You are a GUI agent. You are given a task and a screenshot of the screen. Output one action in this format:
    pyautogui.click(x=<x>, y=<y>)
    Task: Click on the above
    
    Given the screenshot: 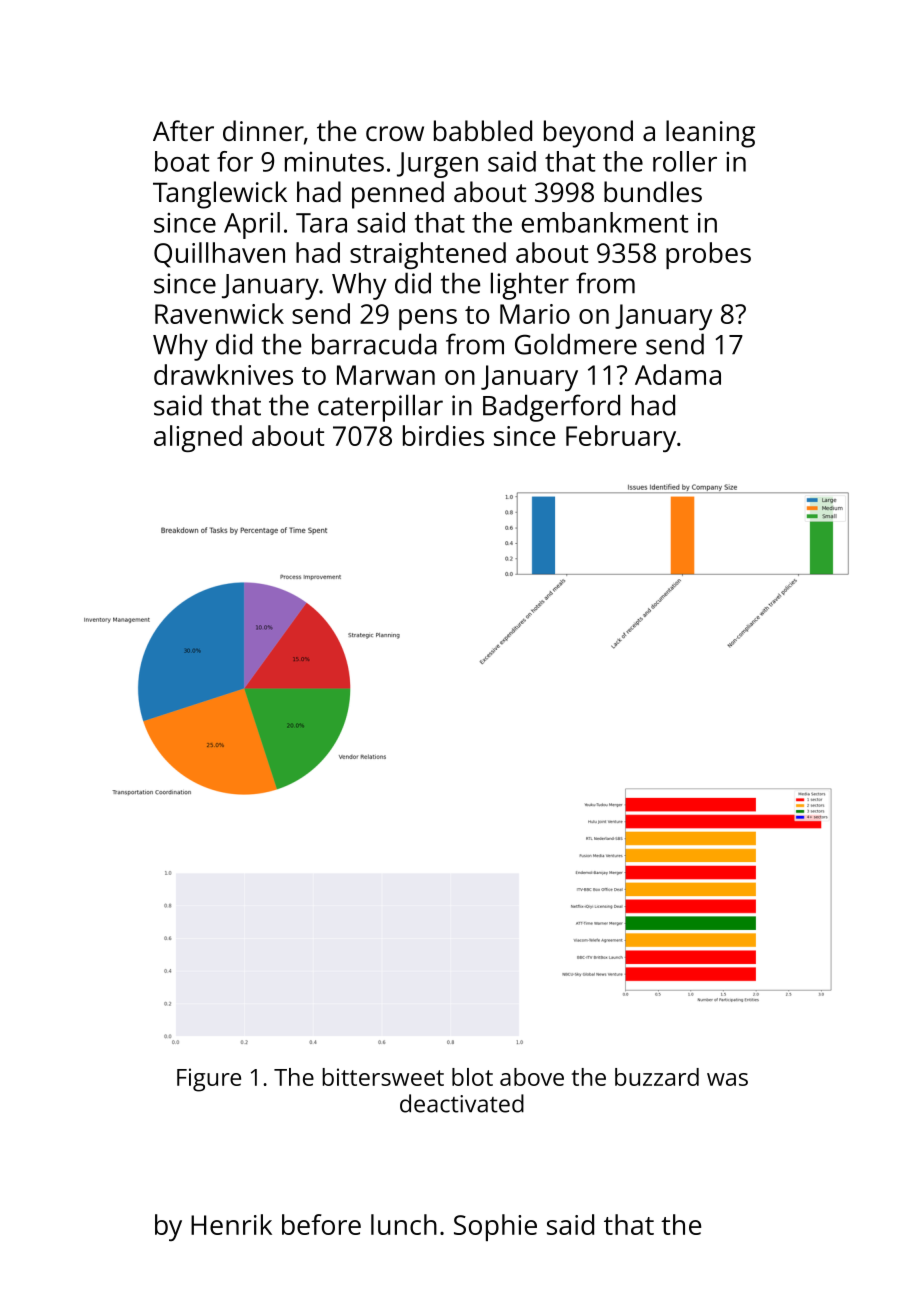 What is the action you would take?
    pyautogui.click(x=532, y=1077)
